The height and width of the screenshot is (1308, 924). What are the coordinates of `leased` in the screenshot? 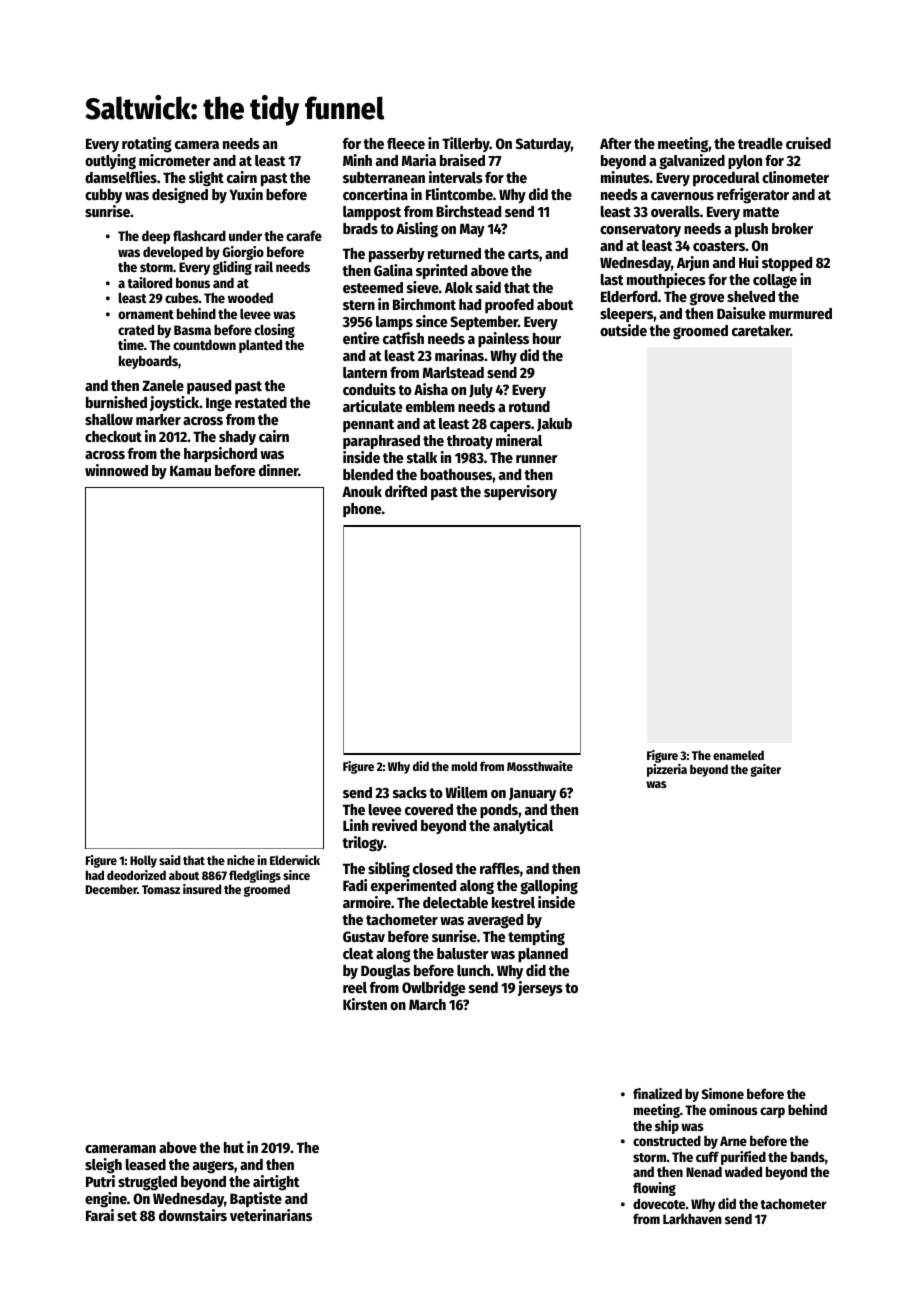 It's located at (146, 1164).
